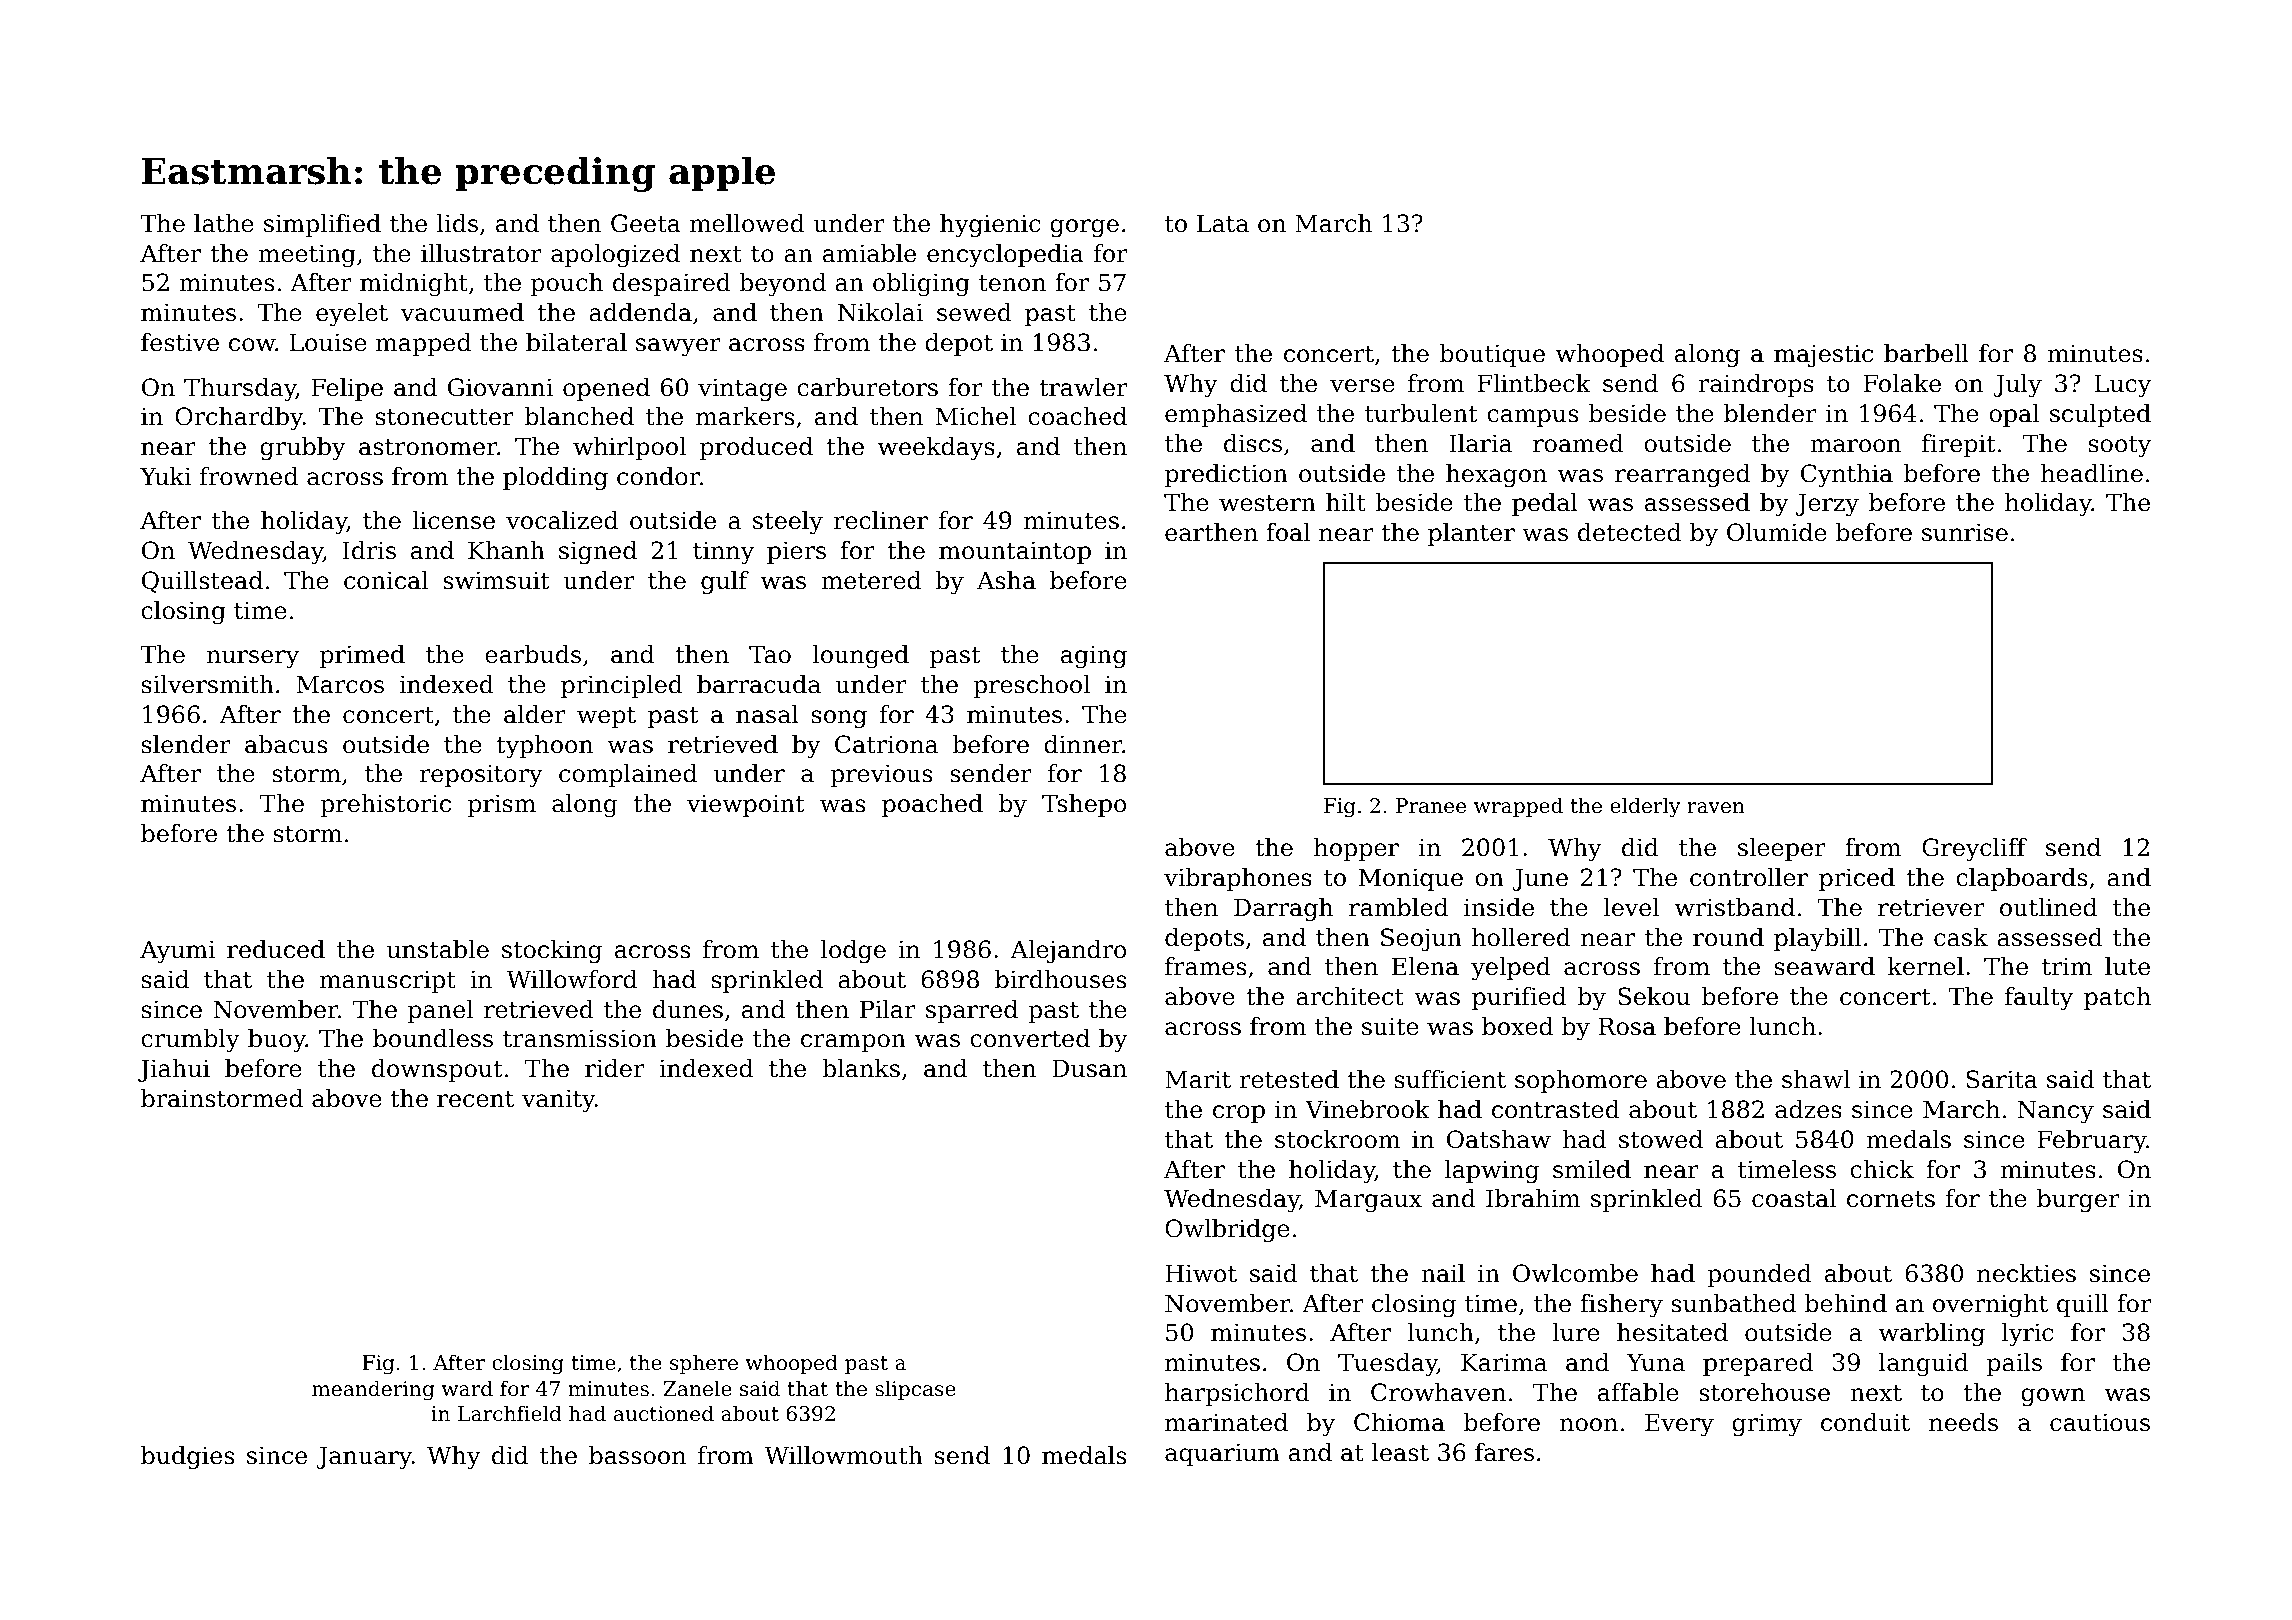 The image size is (2292, 1620). What do you see at coordinates (1089, 1068) in the screenshot?
I see `Dusan` at bounding box center [1089, 1068].
